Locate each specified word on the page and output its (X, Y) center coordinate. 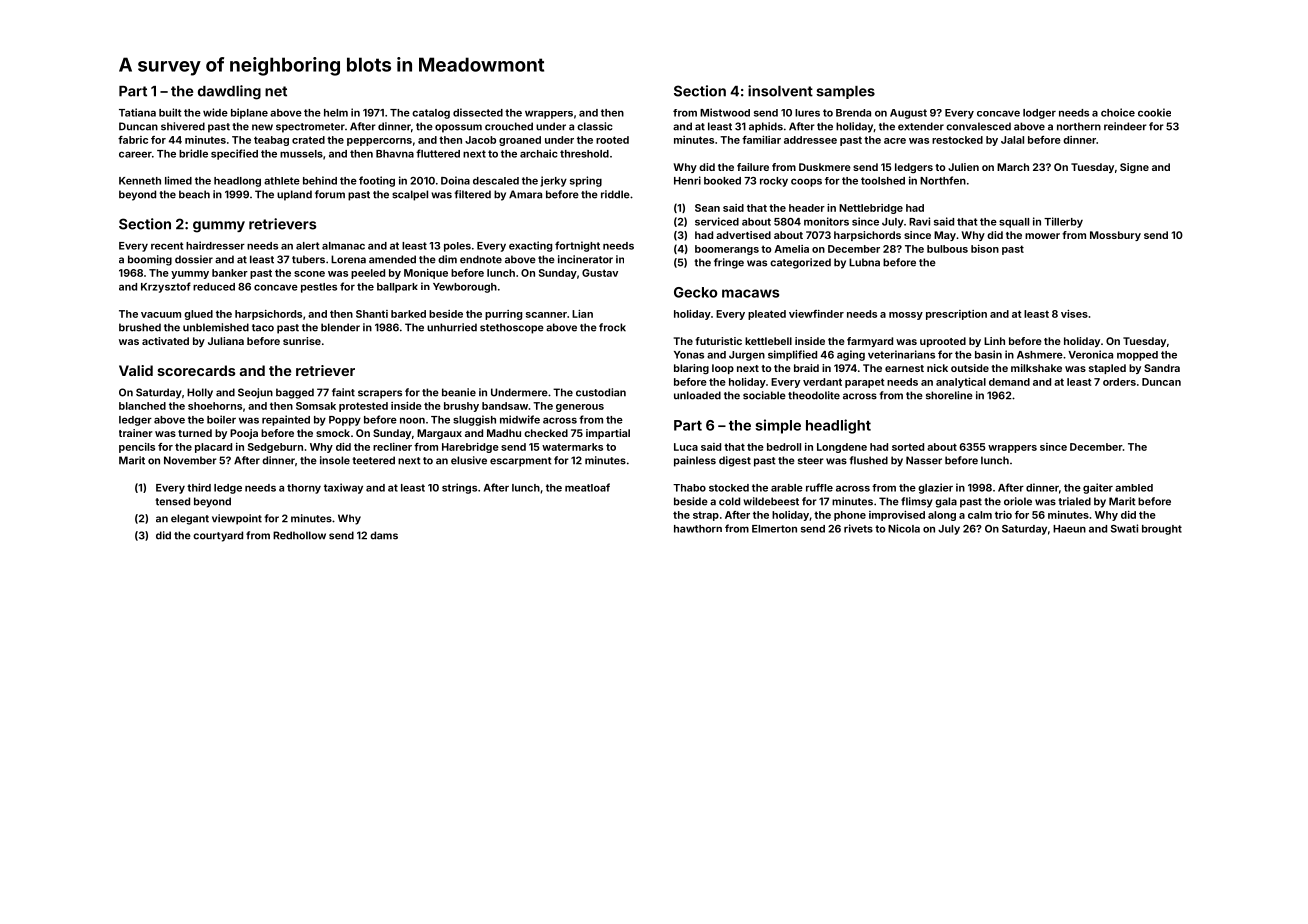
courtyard (218, 536)
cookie (1154, 112)
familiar (761, 140)
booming (150, 260)
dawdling (229, 92)
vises (1074, 314)
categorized (800, 263)
